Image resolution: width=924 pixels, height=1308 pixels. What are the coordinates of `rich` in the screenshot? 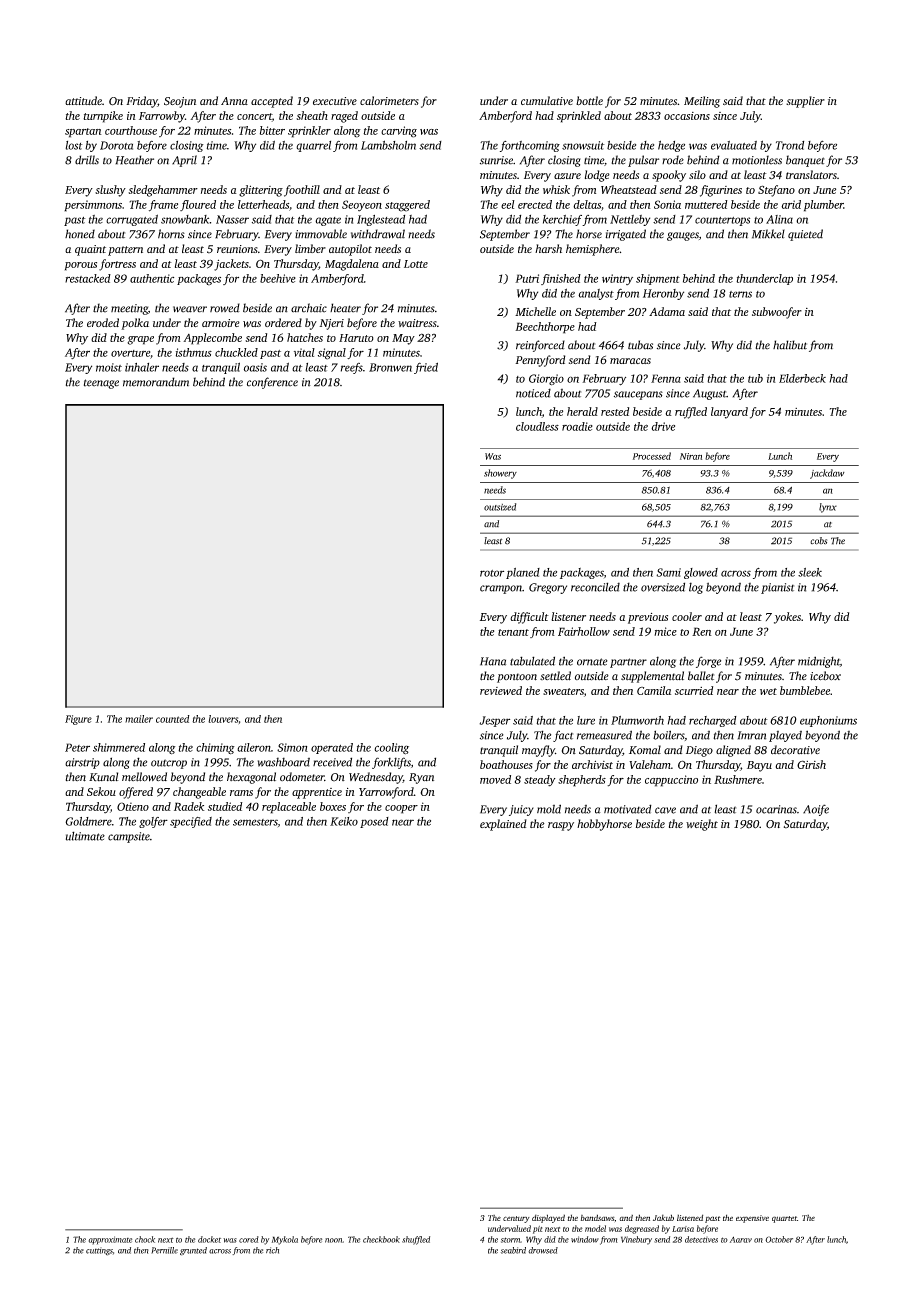 It's located at (272, 1250).
